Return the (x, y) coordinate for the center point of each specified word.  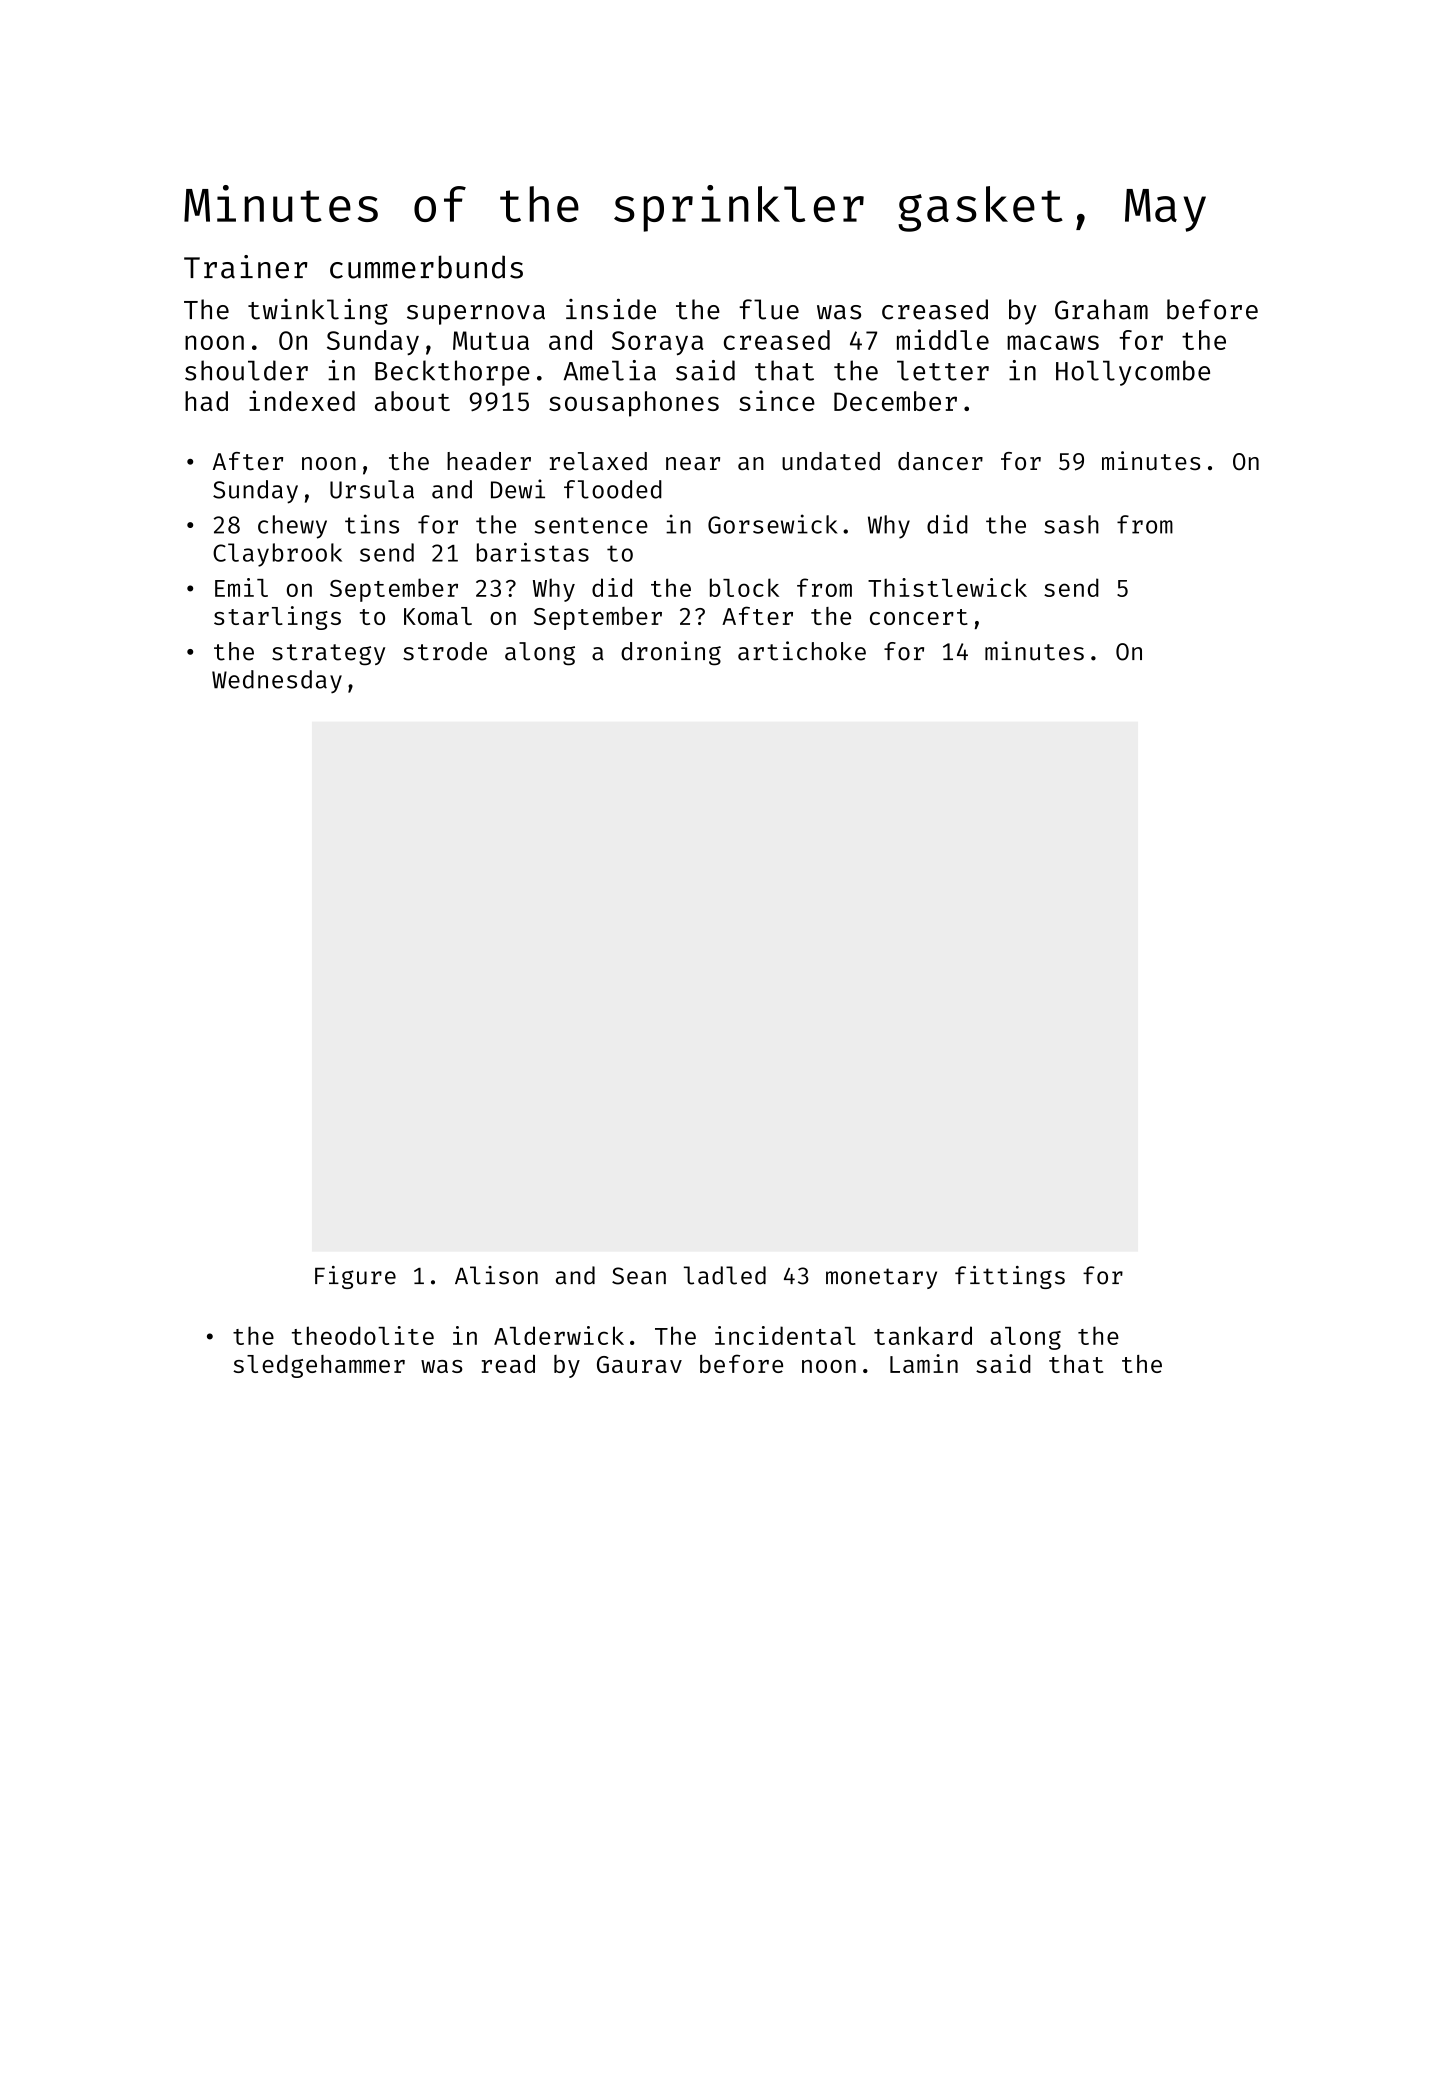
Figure (355, 1277)
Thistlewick (947, 587)
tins (372, 524)
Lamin (924, 1363)
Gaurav (639, 1364)
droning (671, 653)
